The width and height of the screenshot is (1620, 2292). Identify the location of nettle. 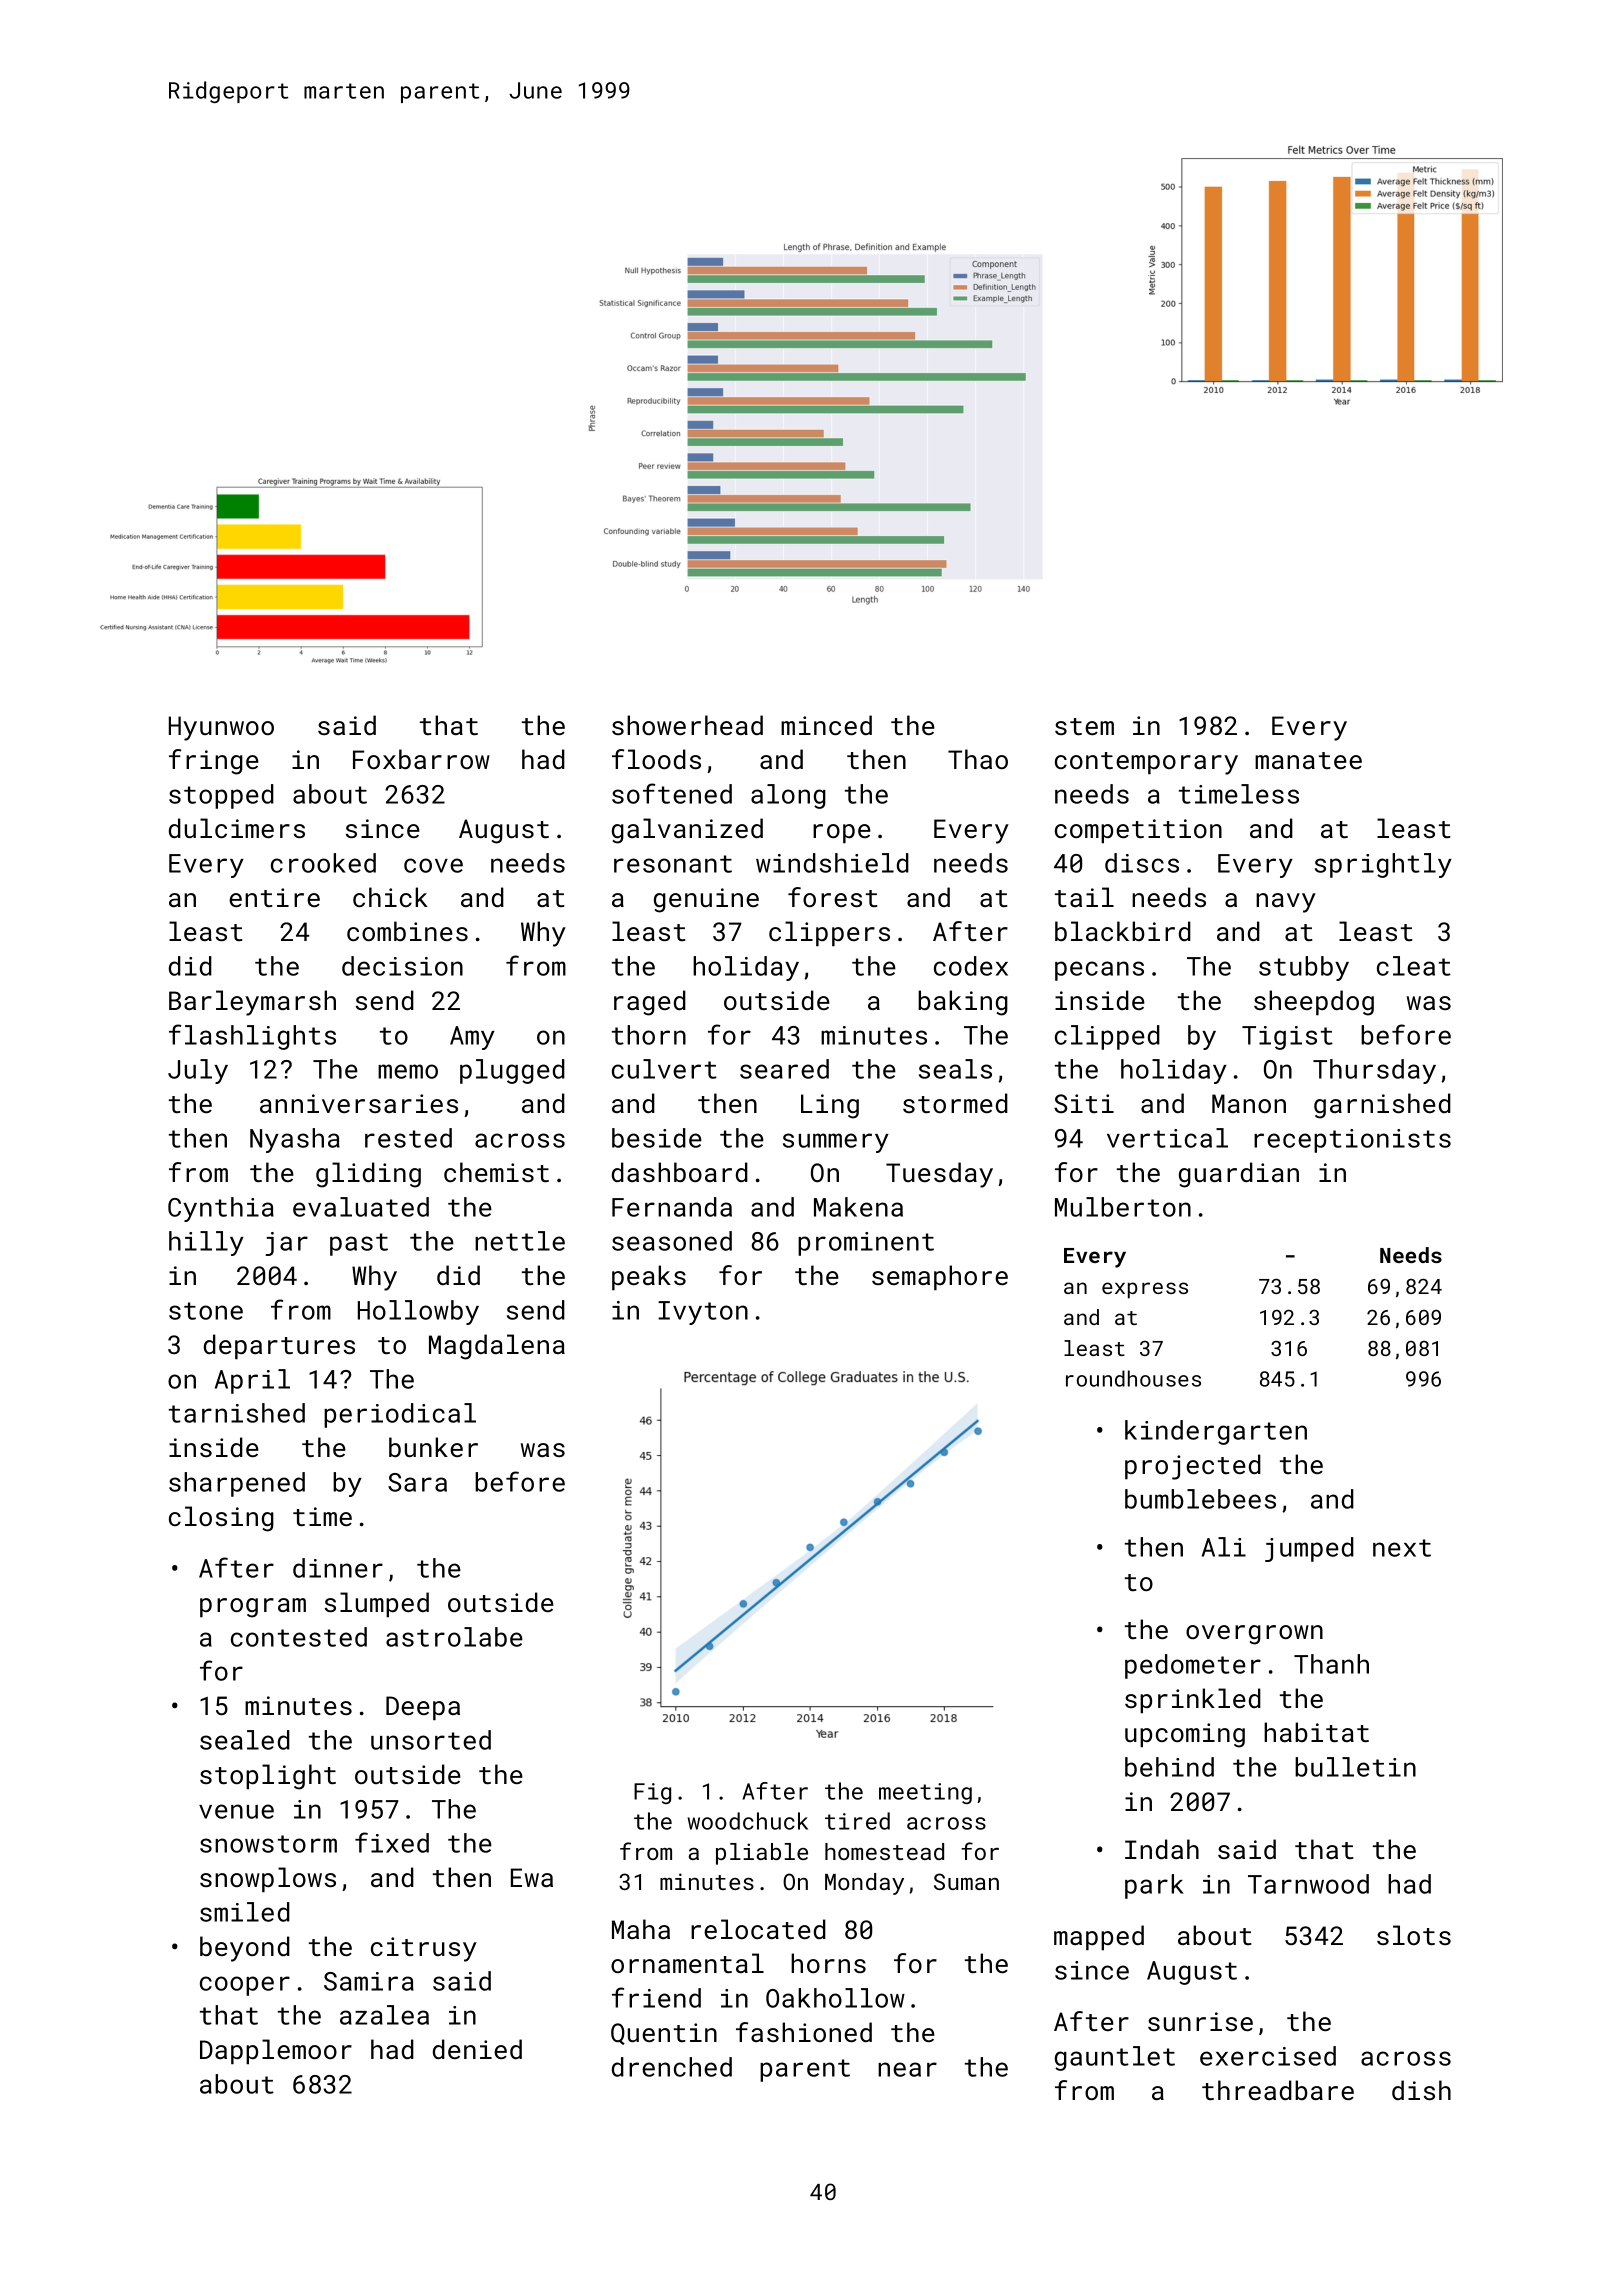
(520, 1241).
